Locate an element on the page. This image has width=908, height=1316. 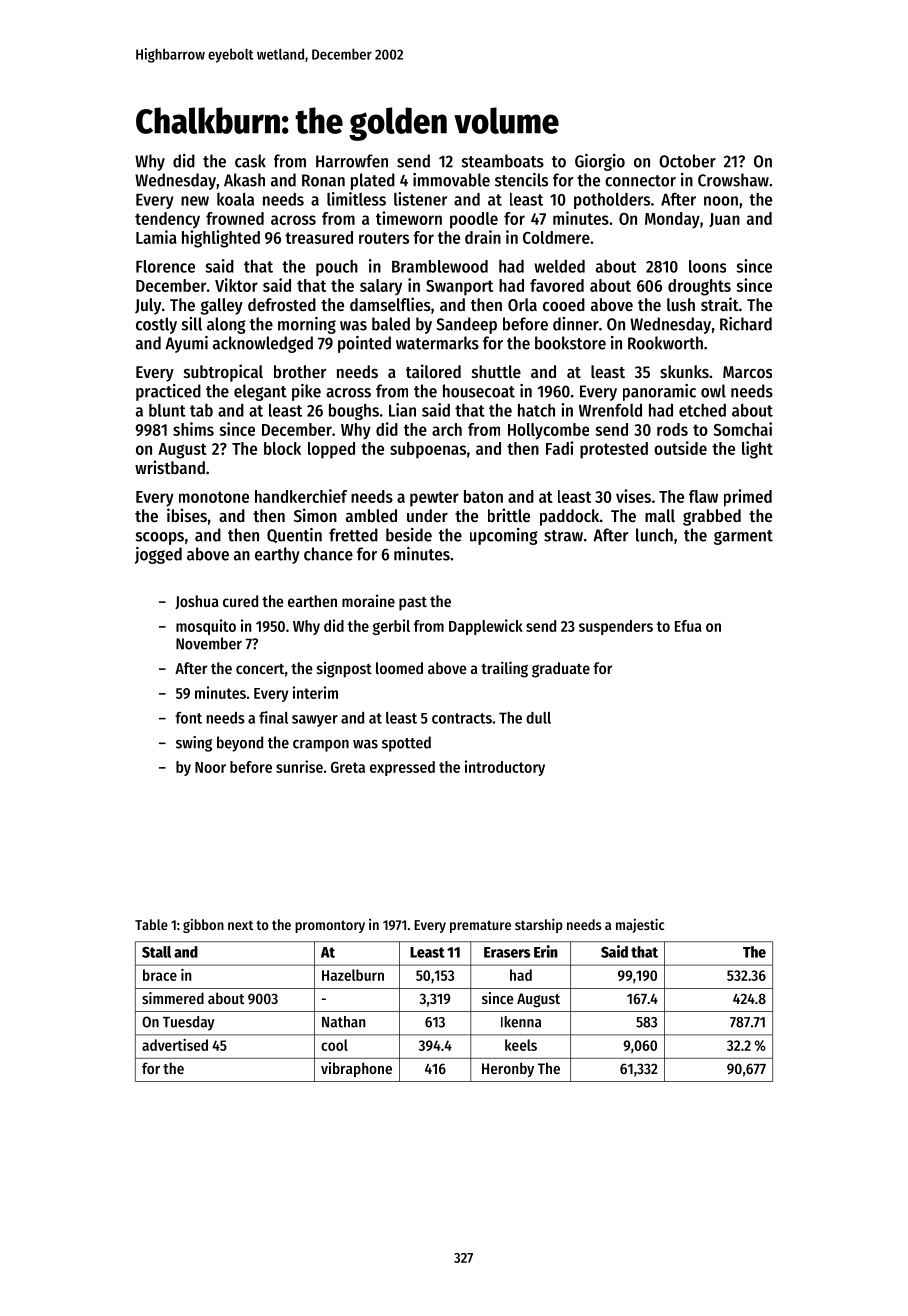
advertised is located at coordinates (175, 1045).
